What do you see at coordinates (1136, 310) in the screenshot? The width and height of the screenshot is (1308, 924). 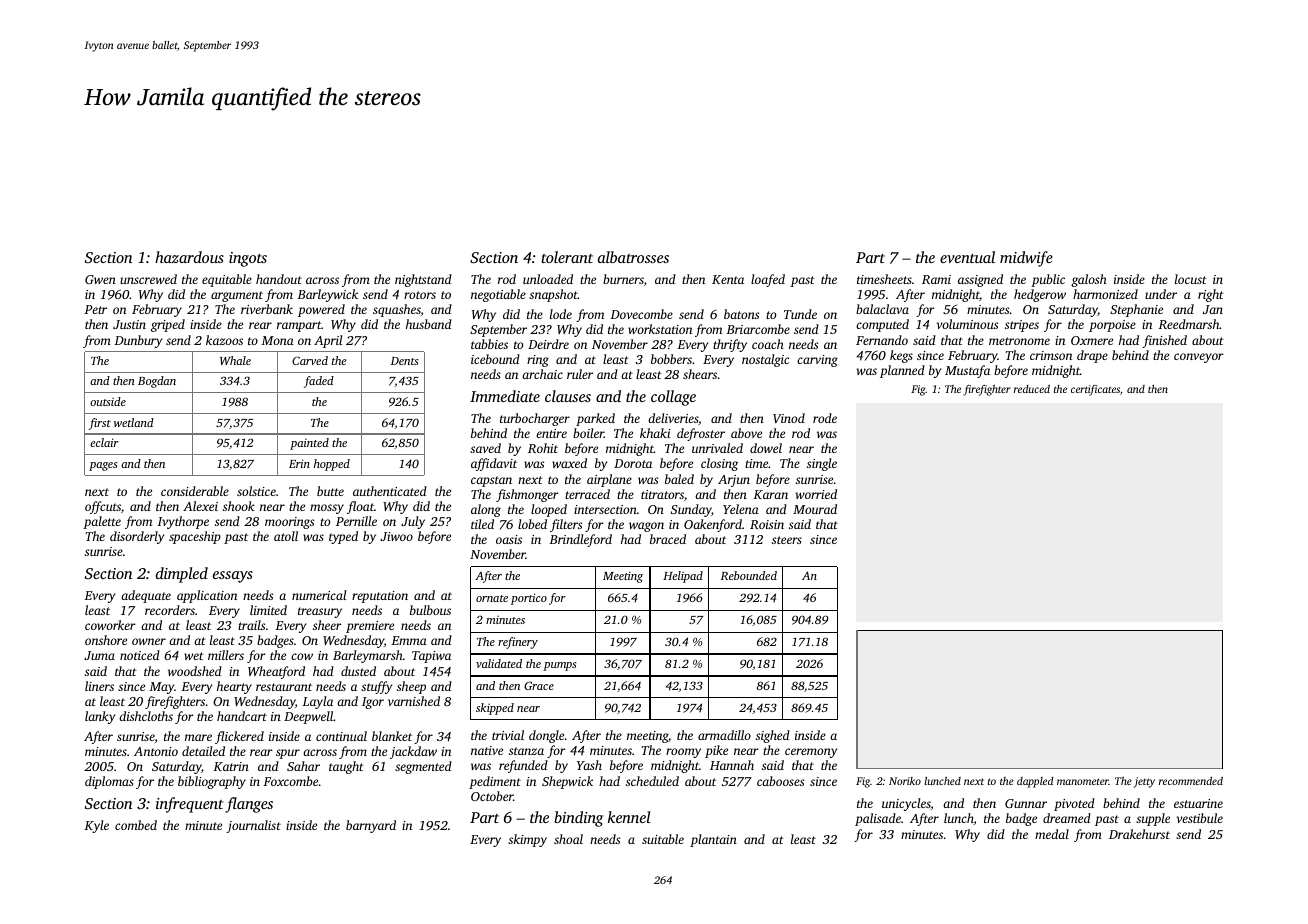 I see `Stephanie` at bounding box center [1136, 310].
